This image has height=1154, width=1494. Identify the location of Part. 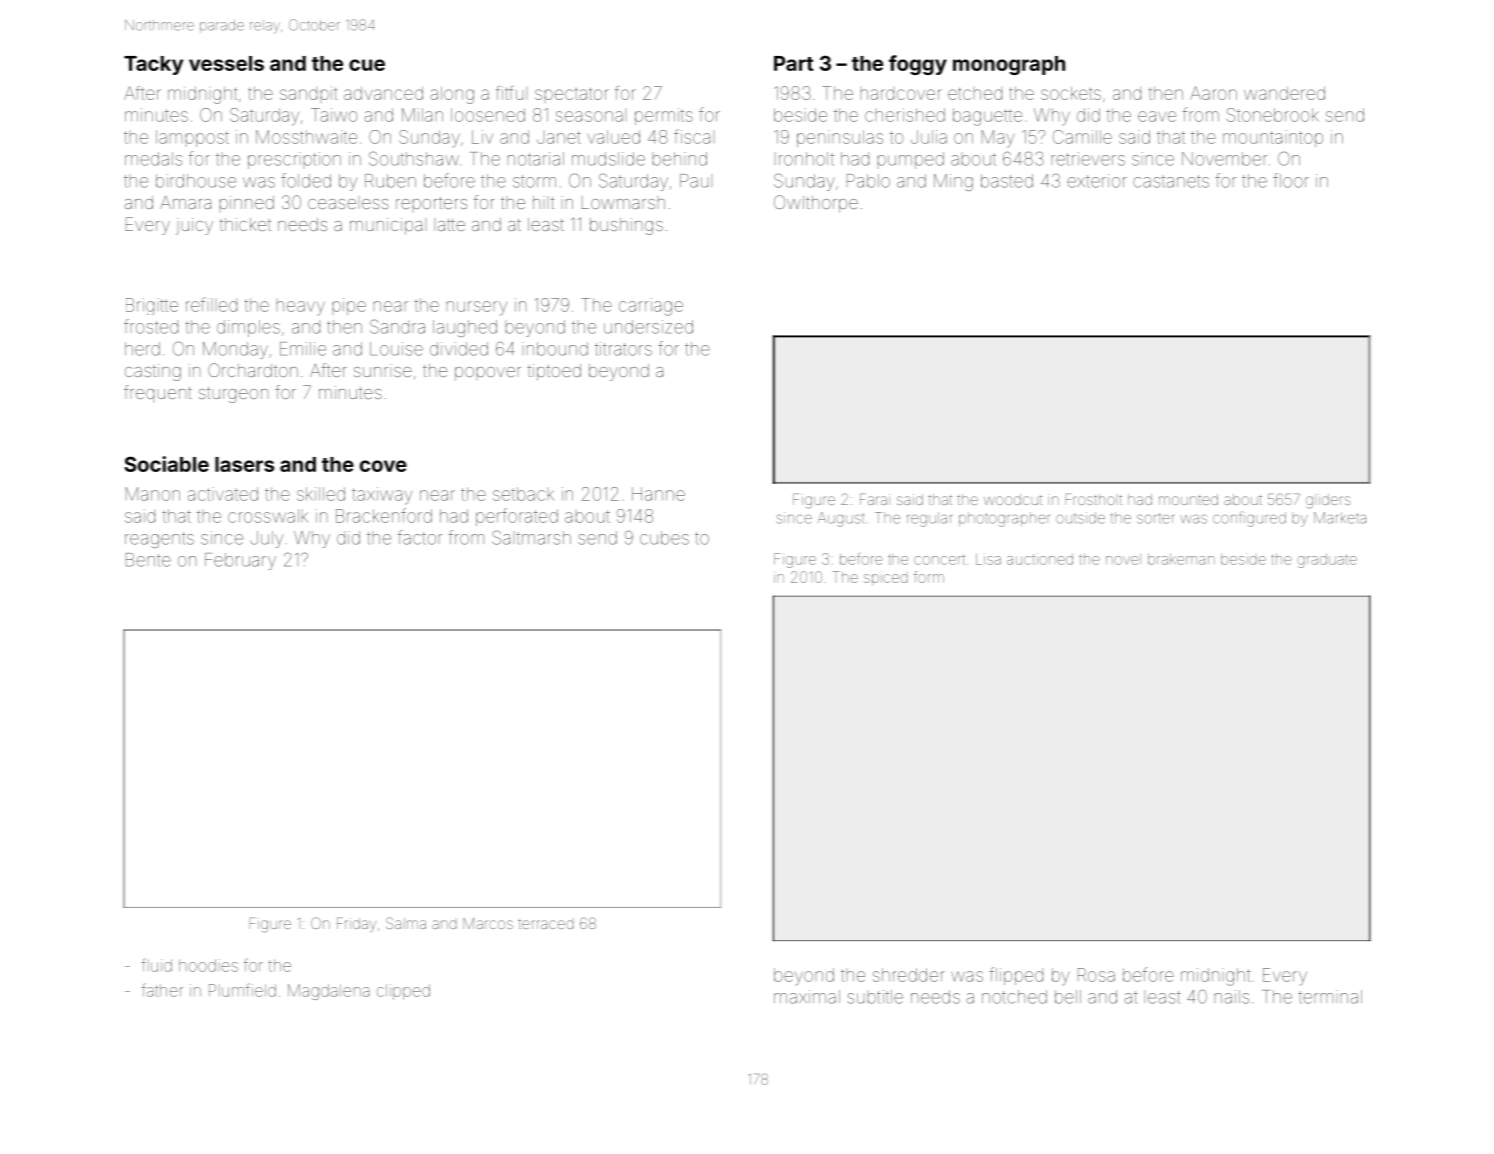
(793, 63).
